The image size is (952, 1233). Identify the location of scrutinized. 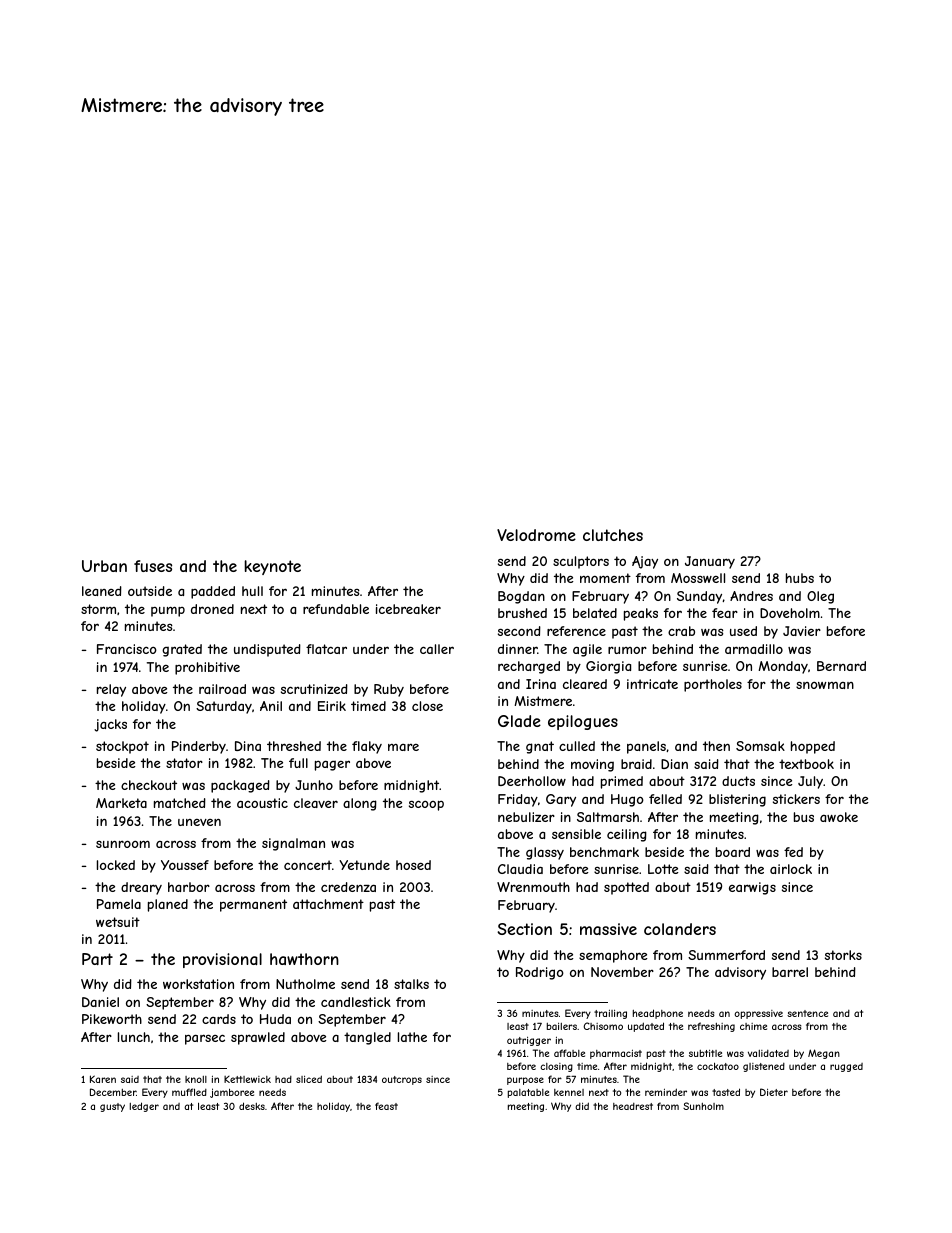
(314, 689).
